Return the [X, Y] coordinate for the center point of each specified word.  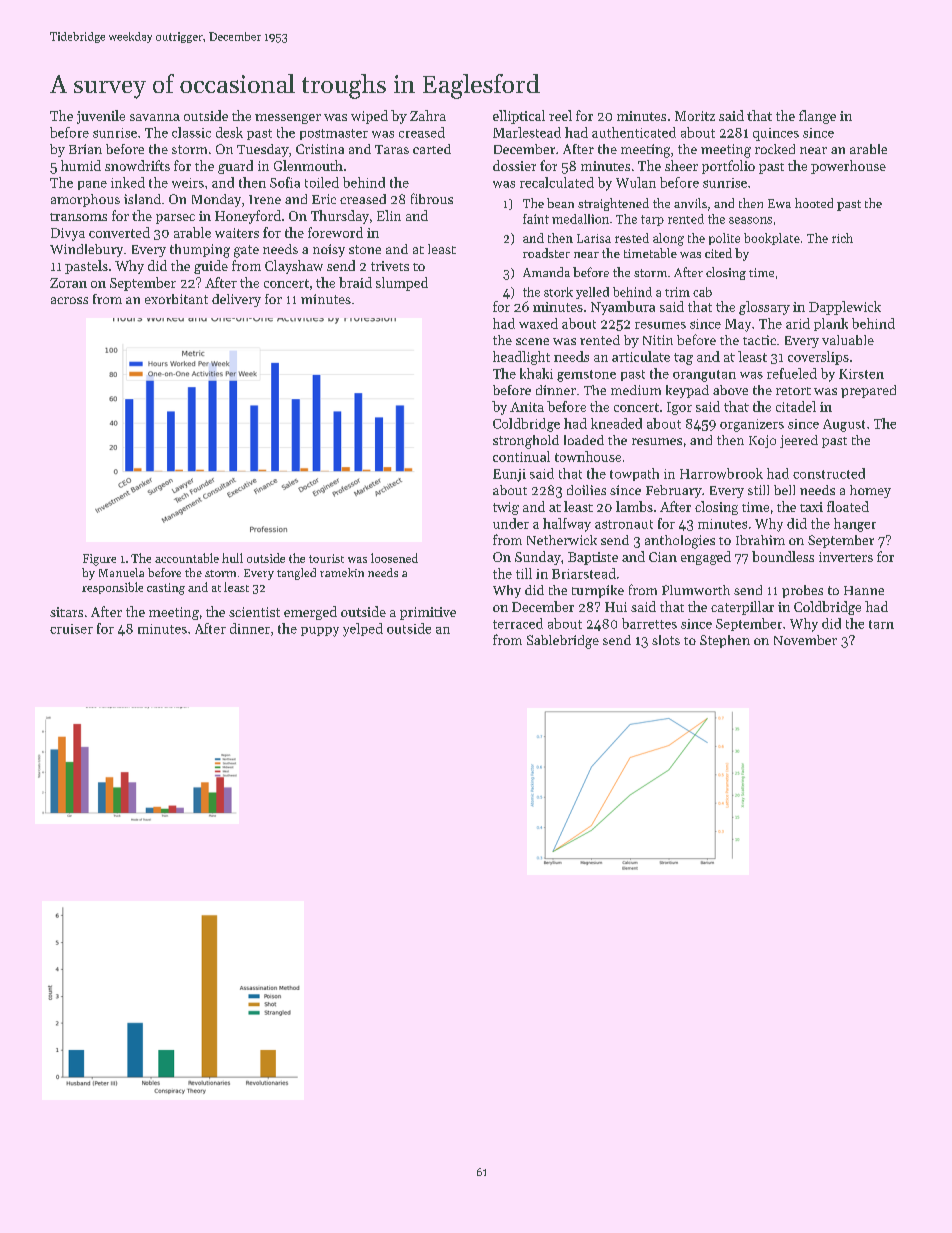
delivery [236, 300]
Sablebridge [563, 642]
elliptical [519, 117]
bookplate [772, 239]
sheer [681, 165]
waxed [538, 323]
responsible [112, 588]
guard [235, 167]
